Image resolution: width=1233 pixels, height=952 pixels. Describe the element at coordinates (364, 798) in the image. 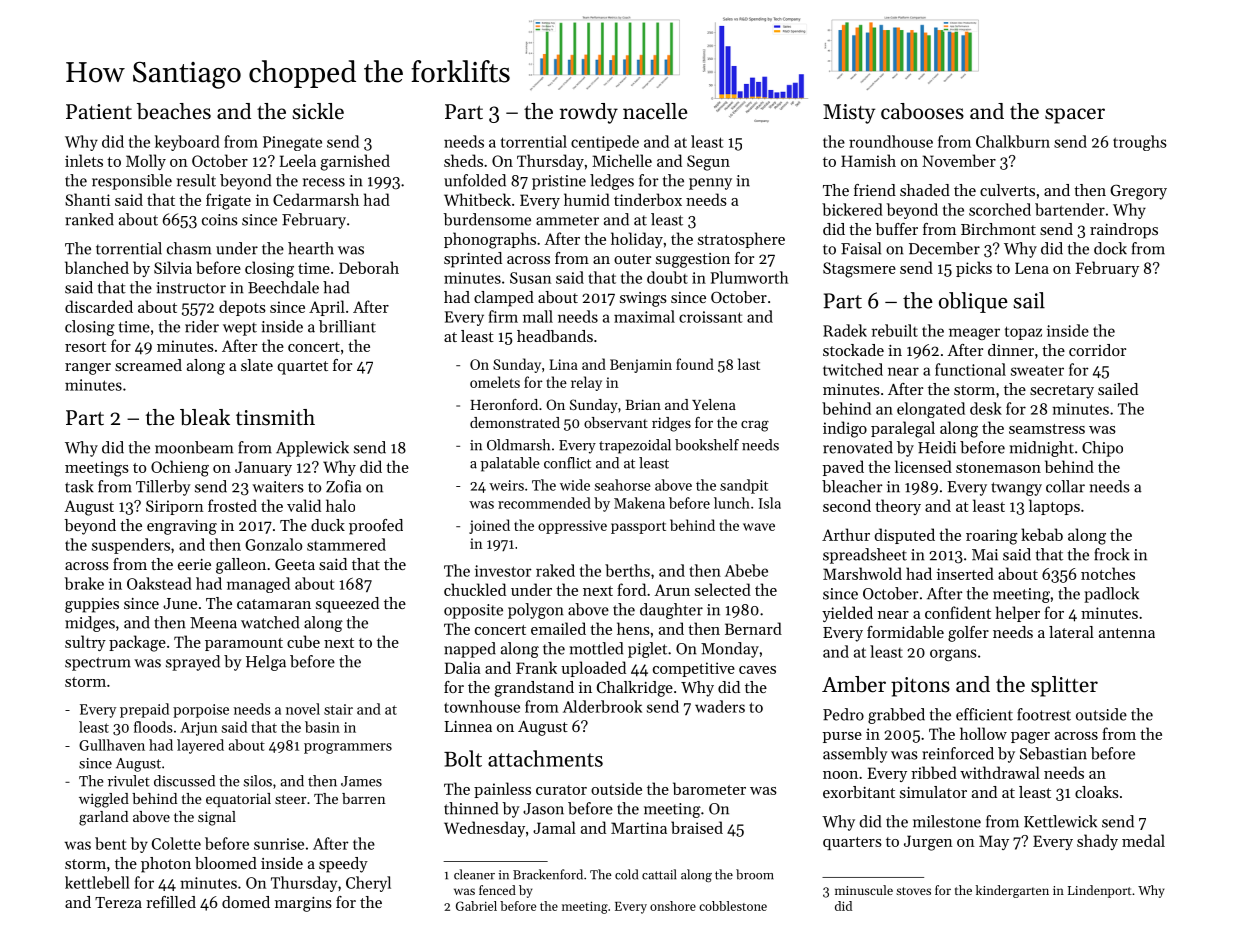

I see `barren` at that location.
